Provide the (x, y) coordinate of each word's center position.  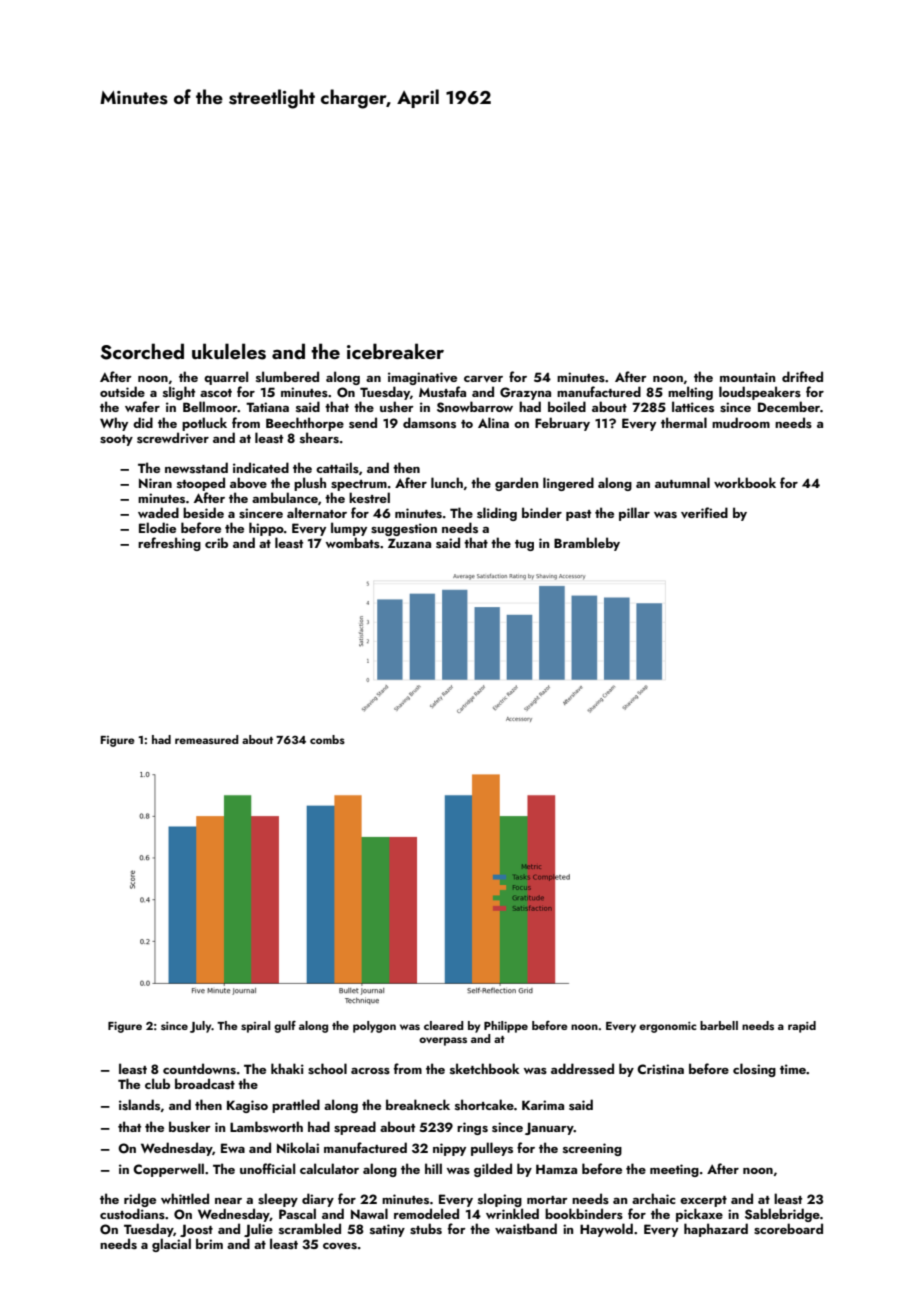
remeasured (207, 739)
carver (483, 379)
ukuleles (229, 351)
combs (327, 739)
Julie (258, 1230)
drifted (802, 376)
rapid (802, 1027)
